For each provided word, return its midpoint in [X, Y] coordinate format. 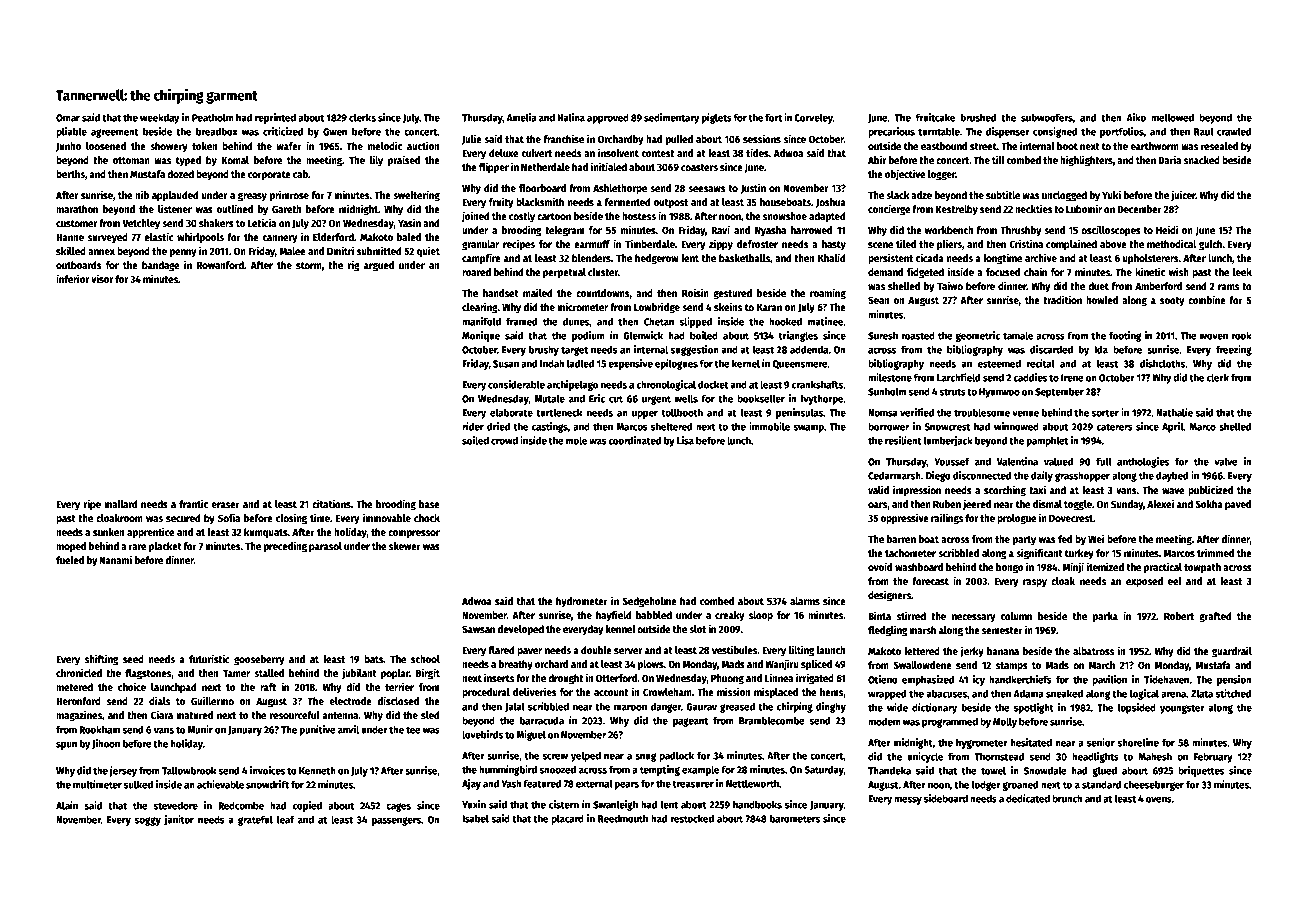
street [983, 146]
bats [374, 659]
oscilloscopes [1111, 230]
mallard [121, 504]
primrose [289, 196]
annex [101, 252]
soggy [148, 821]
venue [1025, 414]
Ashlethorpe [620, 189]
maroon [630, 708]
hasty [834, 245]
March [1102, 665]
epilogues [676, 364]
